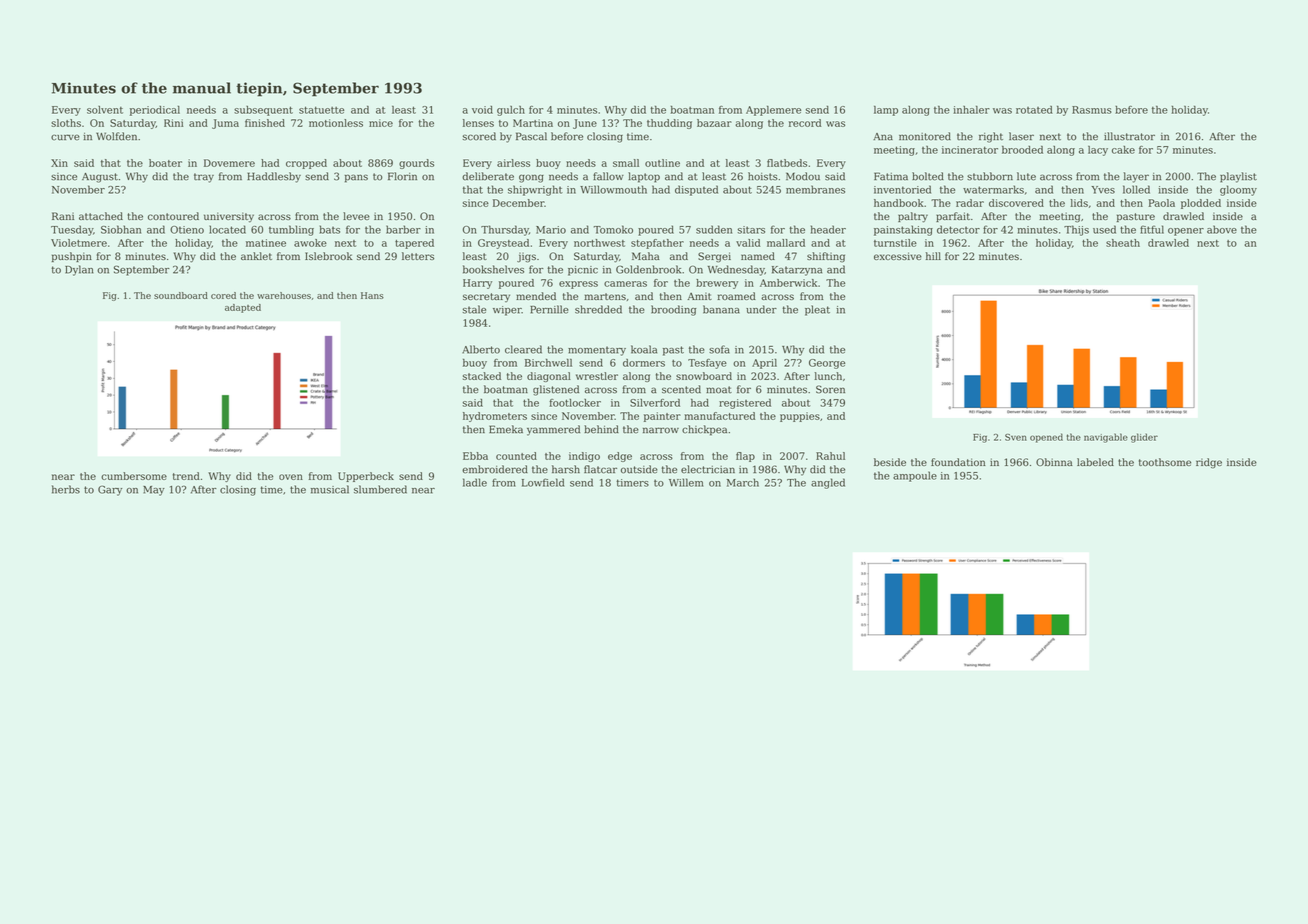 Image resolution: width=1308 pixels, height=924 pixels. I want to click on layer, so click(1136, 177).
